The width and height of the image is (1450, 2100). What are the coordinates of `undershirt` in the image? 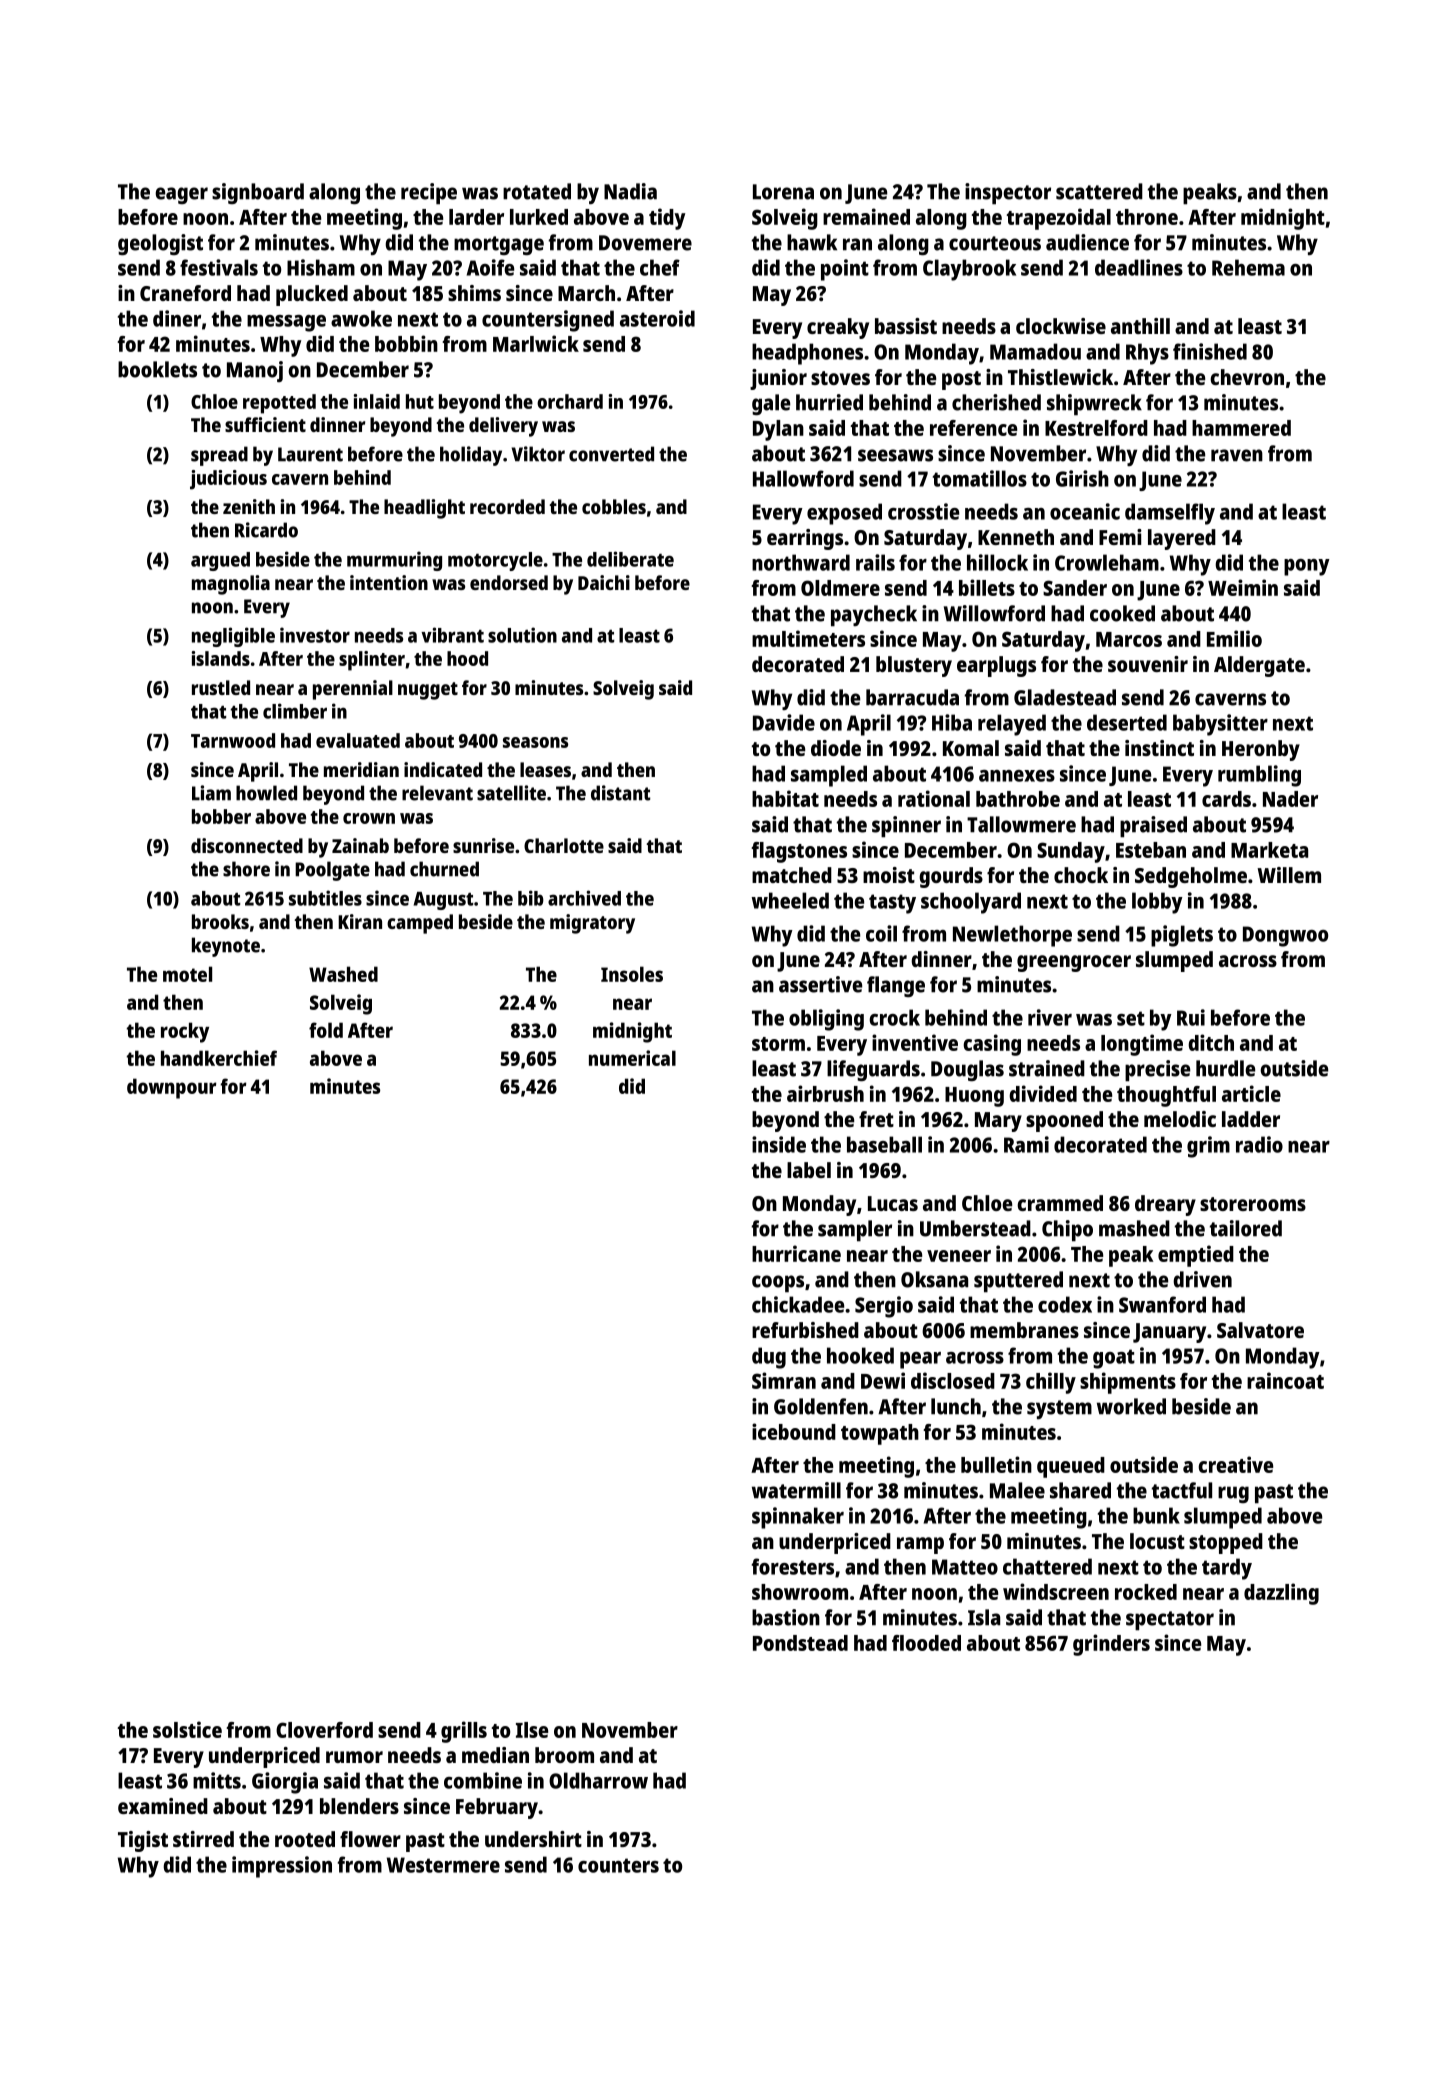 It's located at (533, 1839).
